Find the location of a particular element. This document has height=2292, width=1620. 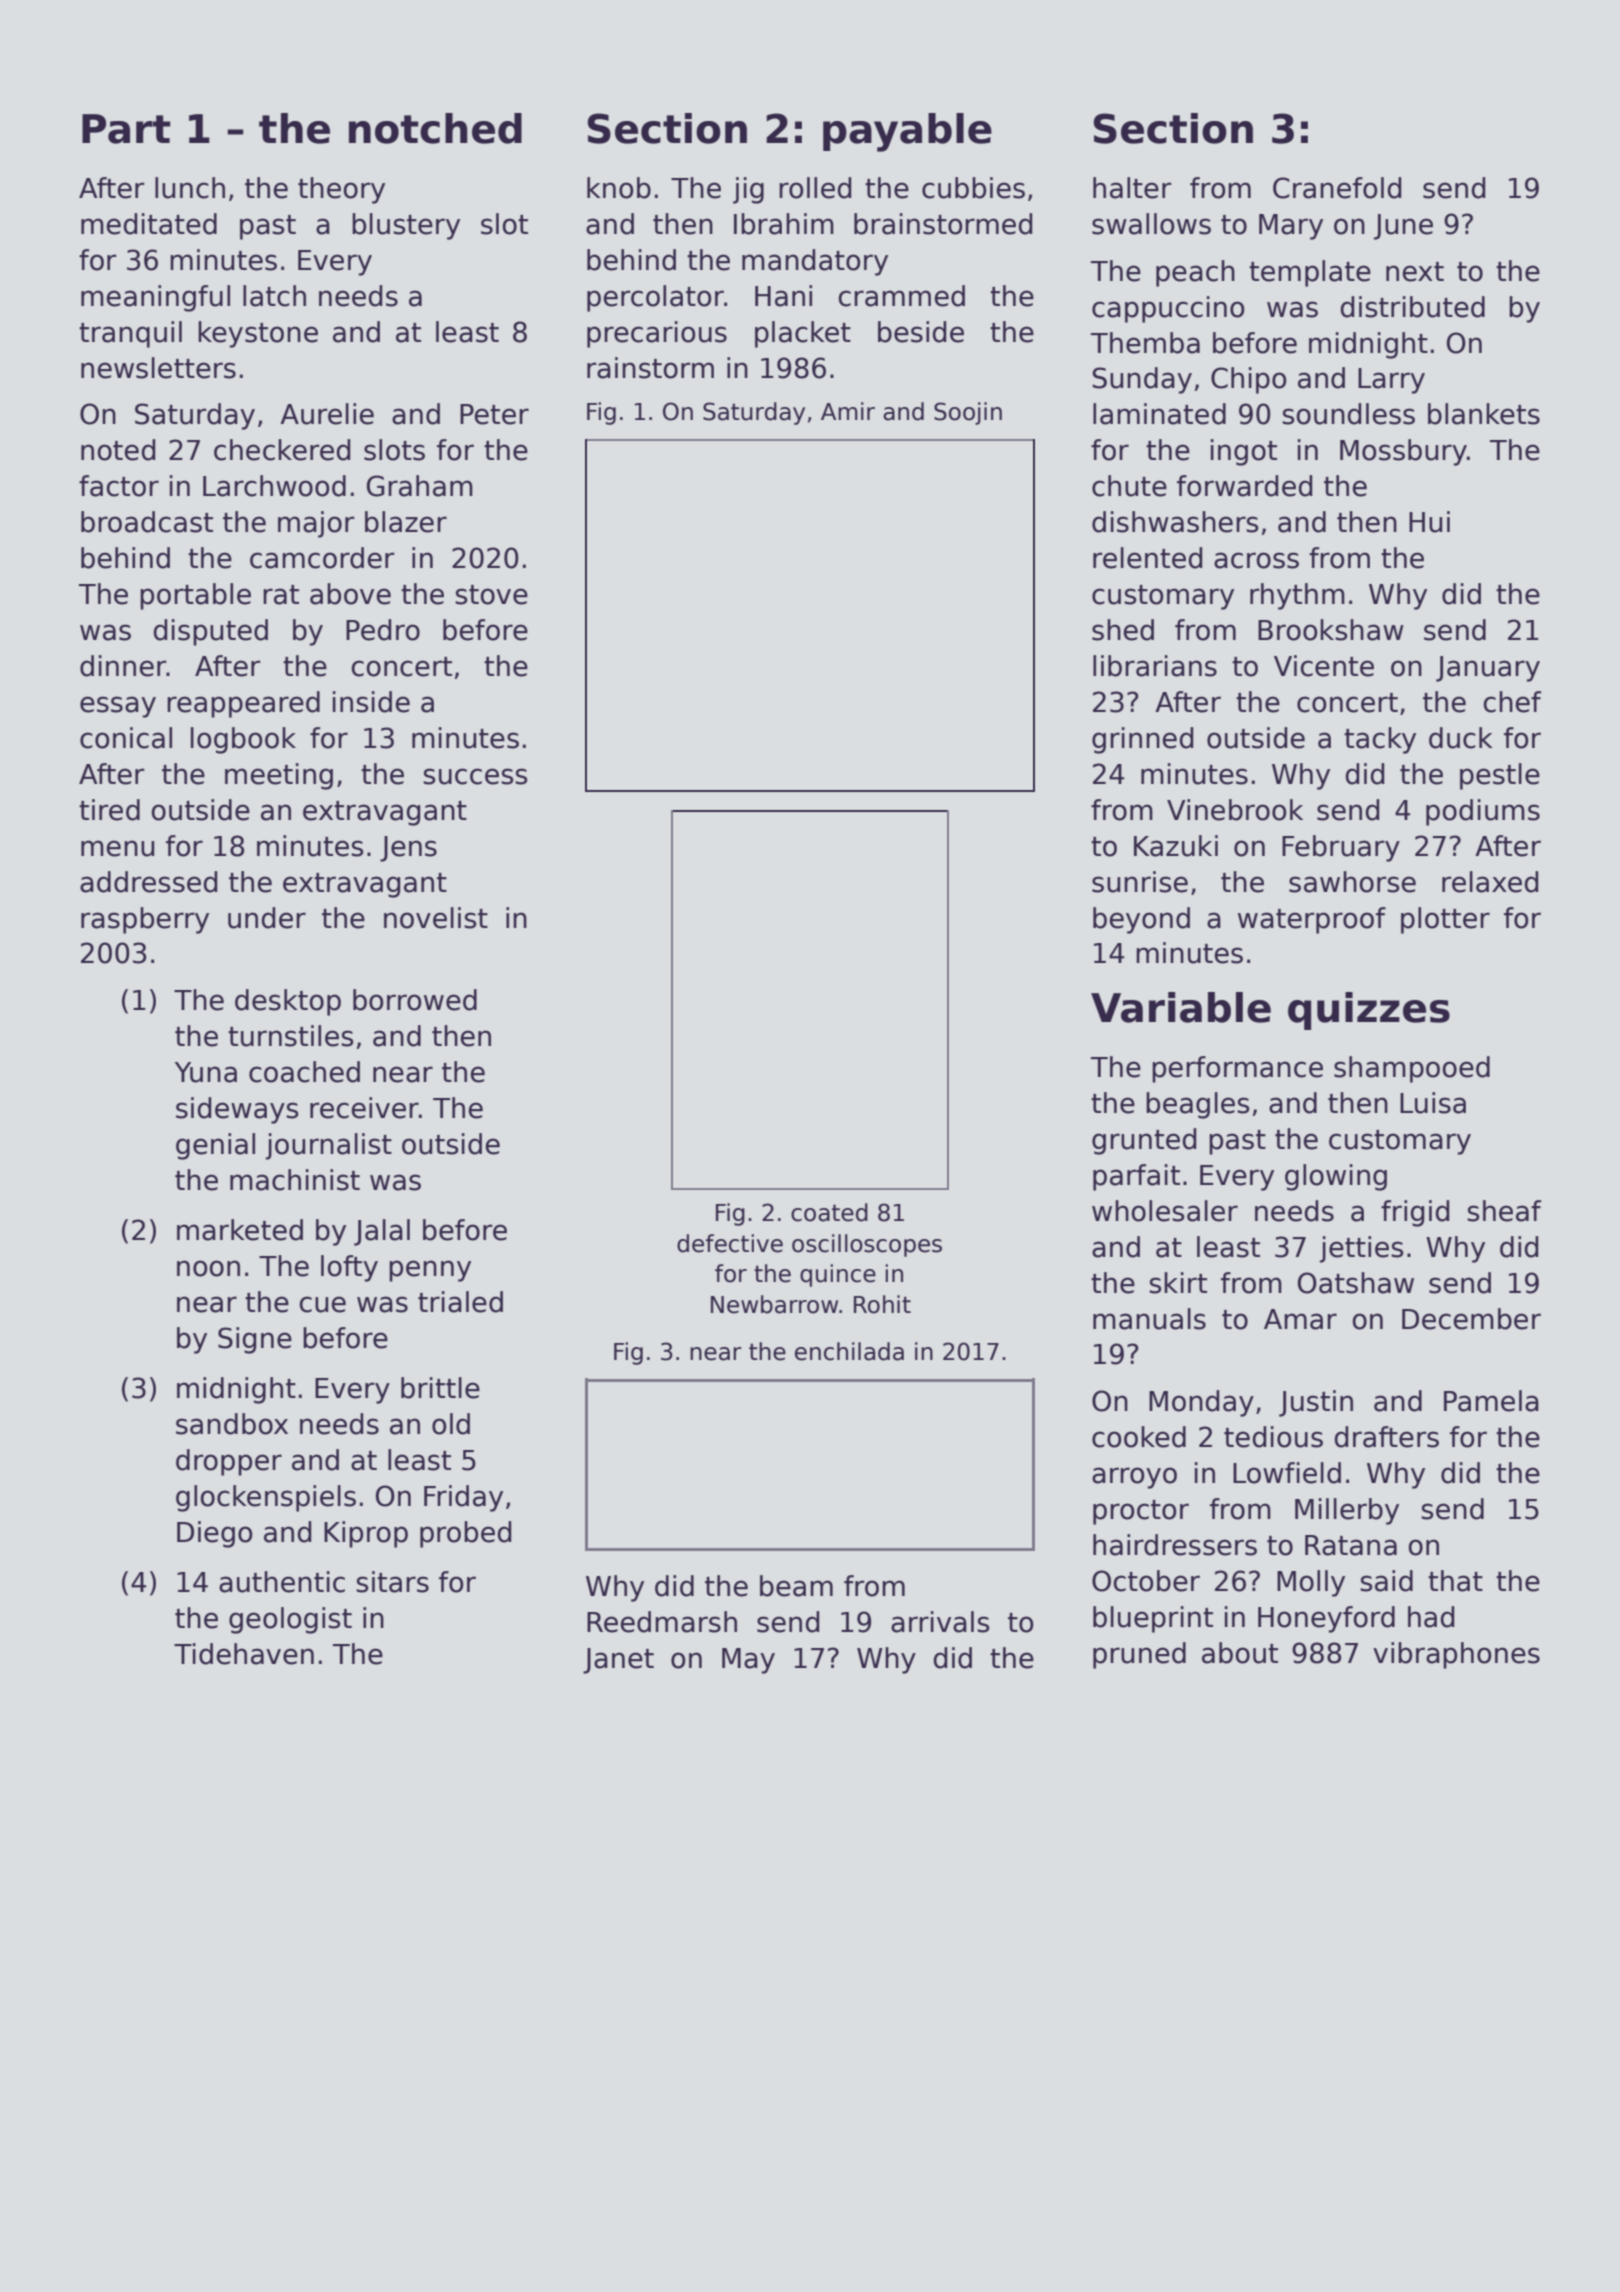

noon is located at coordinates (208, 1268).
